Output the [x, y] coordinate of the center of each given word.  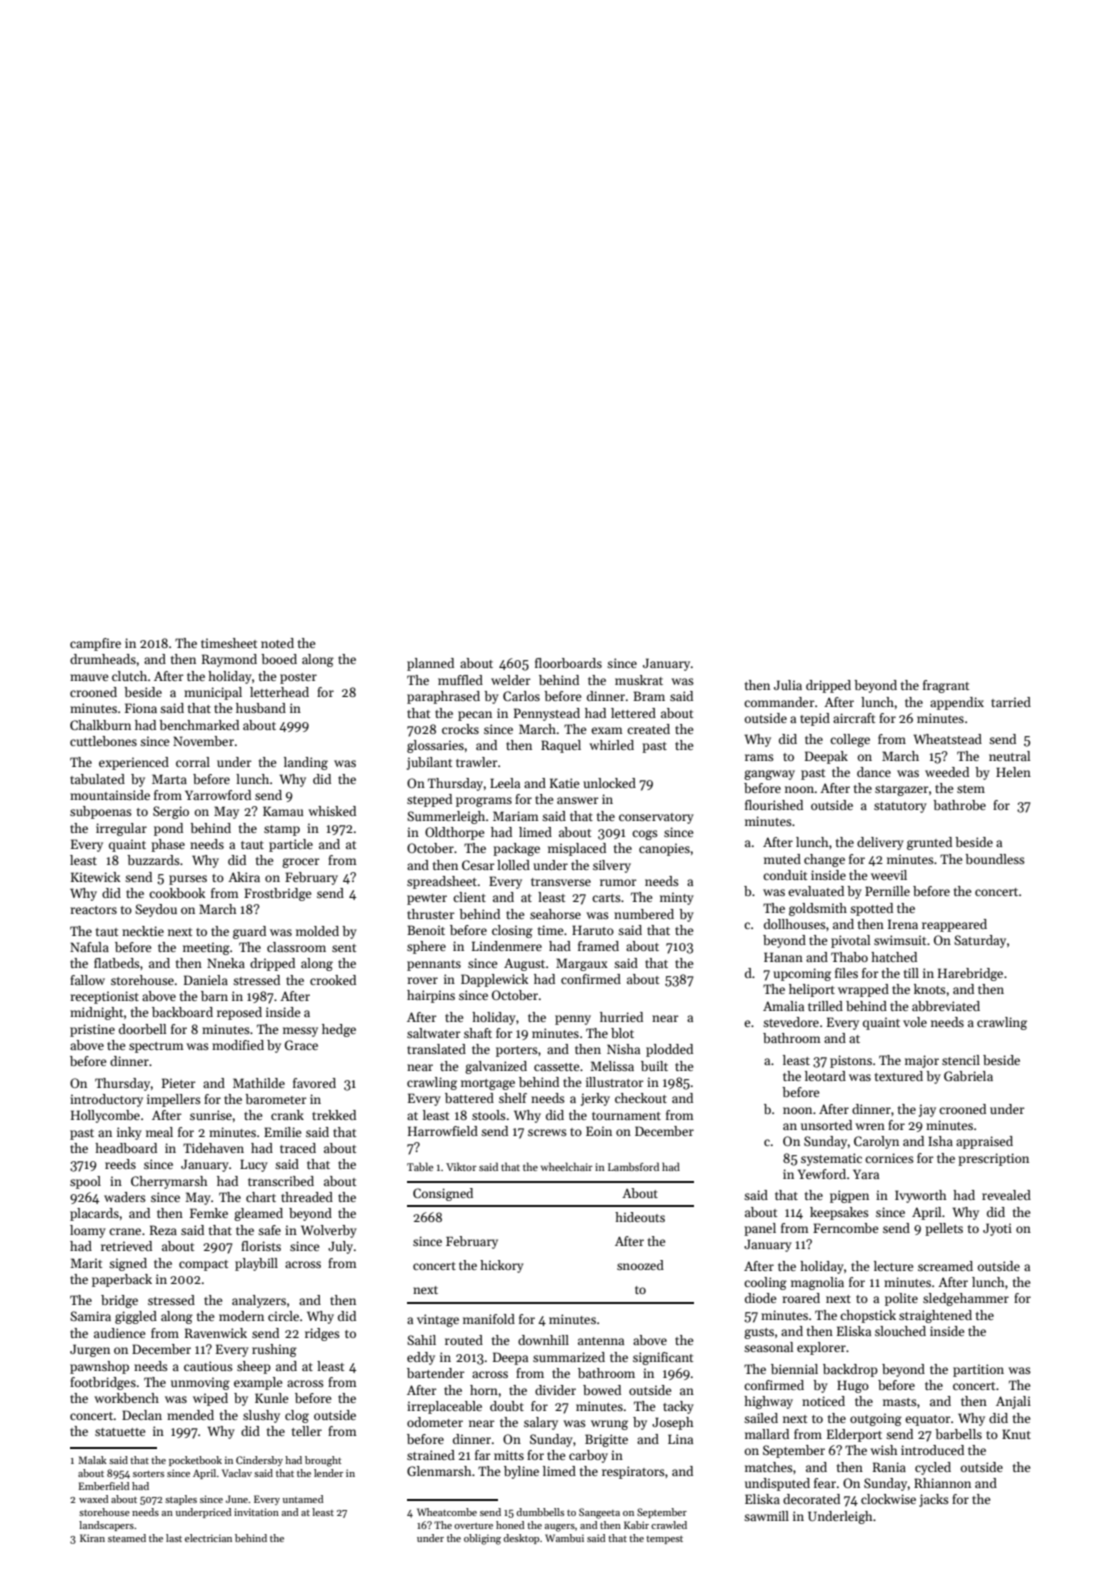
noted [277, 643]
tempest [664, 1540]
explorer [821, 1348]
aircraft [854, 718]
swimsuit [900, 940]
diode [760, 1298]
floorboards [568, 663]
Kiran [92, 1538]
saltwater [434, 1033]
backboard [182, 1012]
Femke [209, 1213]
